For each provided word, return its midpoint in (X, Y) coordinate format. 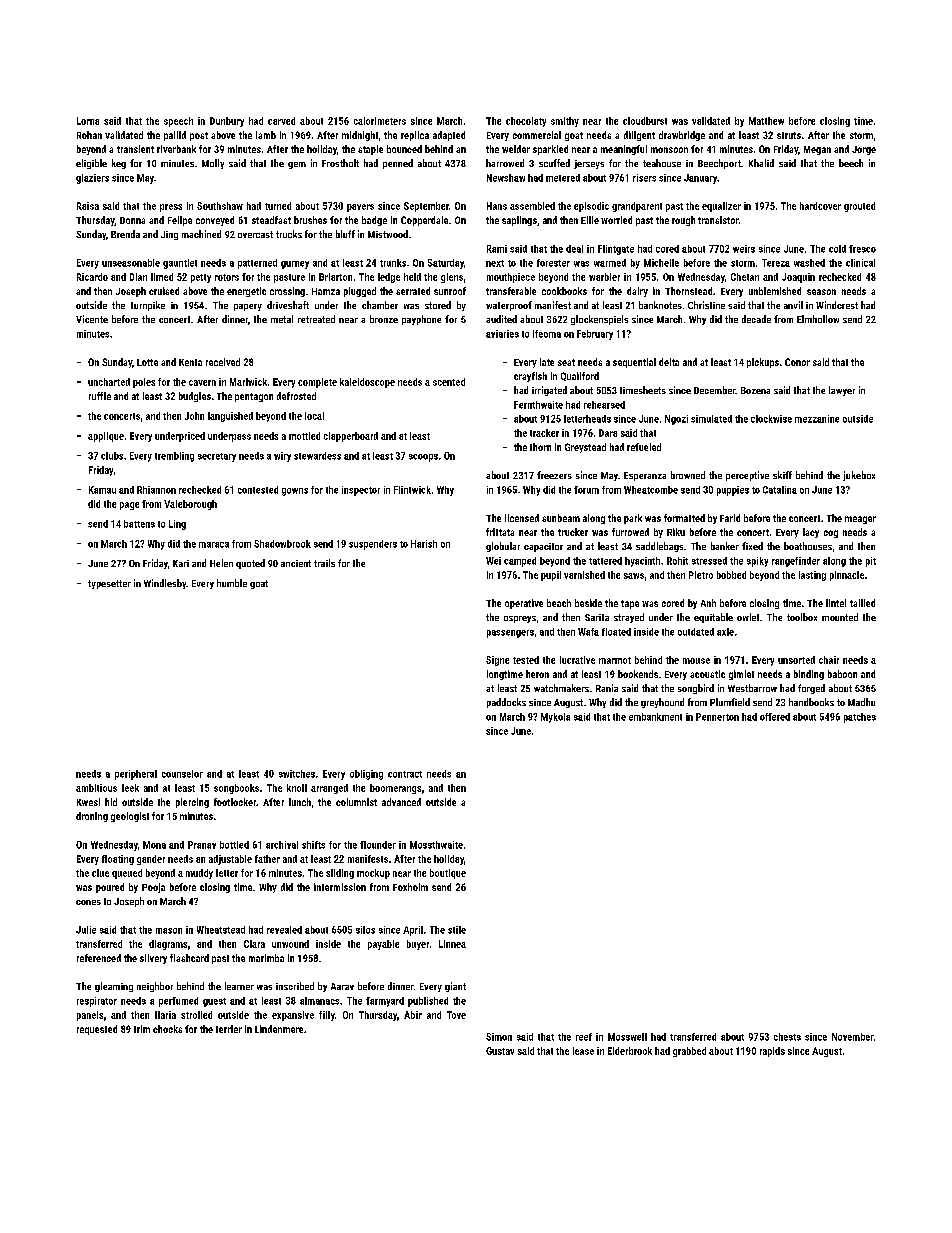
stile (457, 930)
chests (787, 1037)
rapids (772, 1052)
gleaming (114, 987)
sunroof (450, 291)
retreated (316, 319)
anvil (793, 305)
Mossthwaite (436, 845)
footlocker (235, 802)
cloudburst (645, 121)
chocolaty (526, 122)
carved (281, 121)
